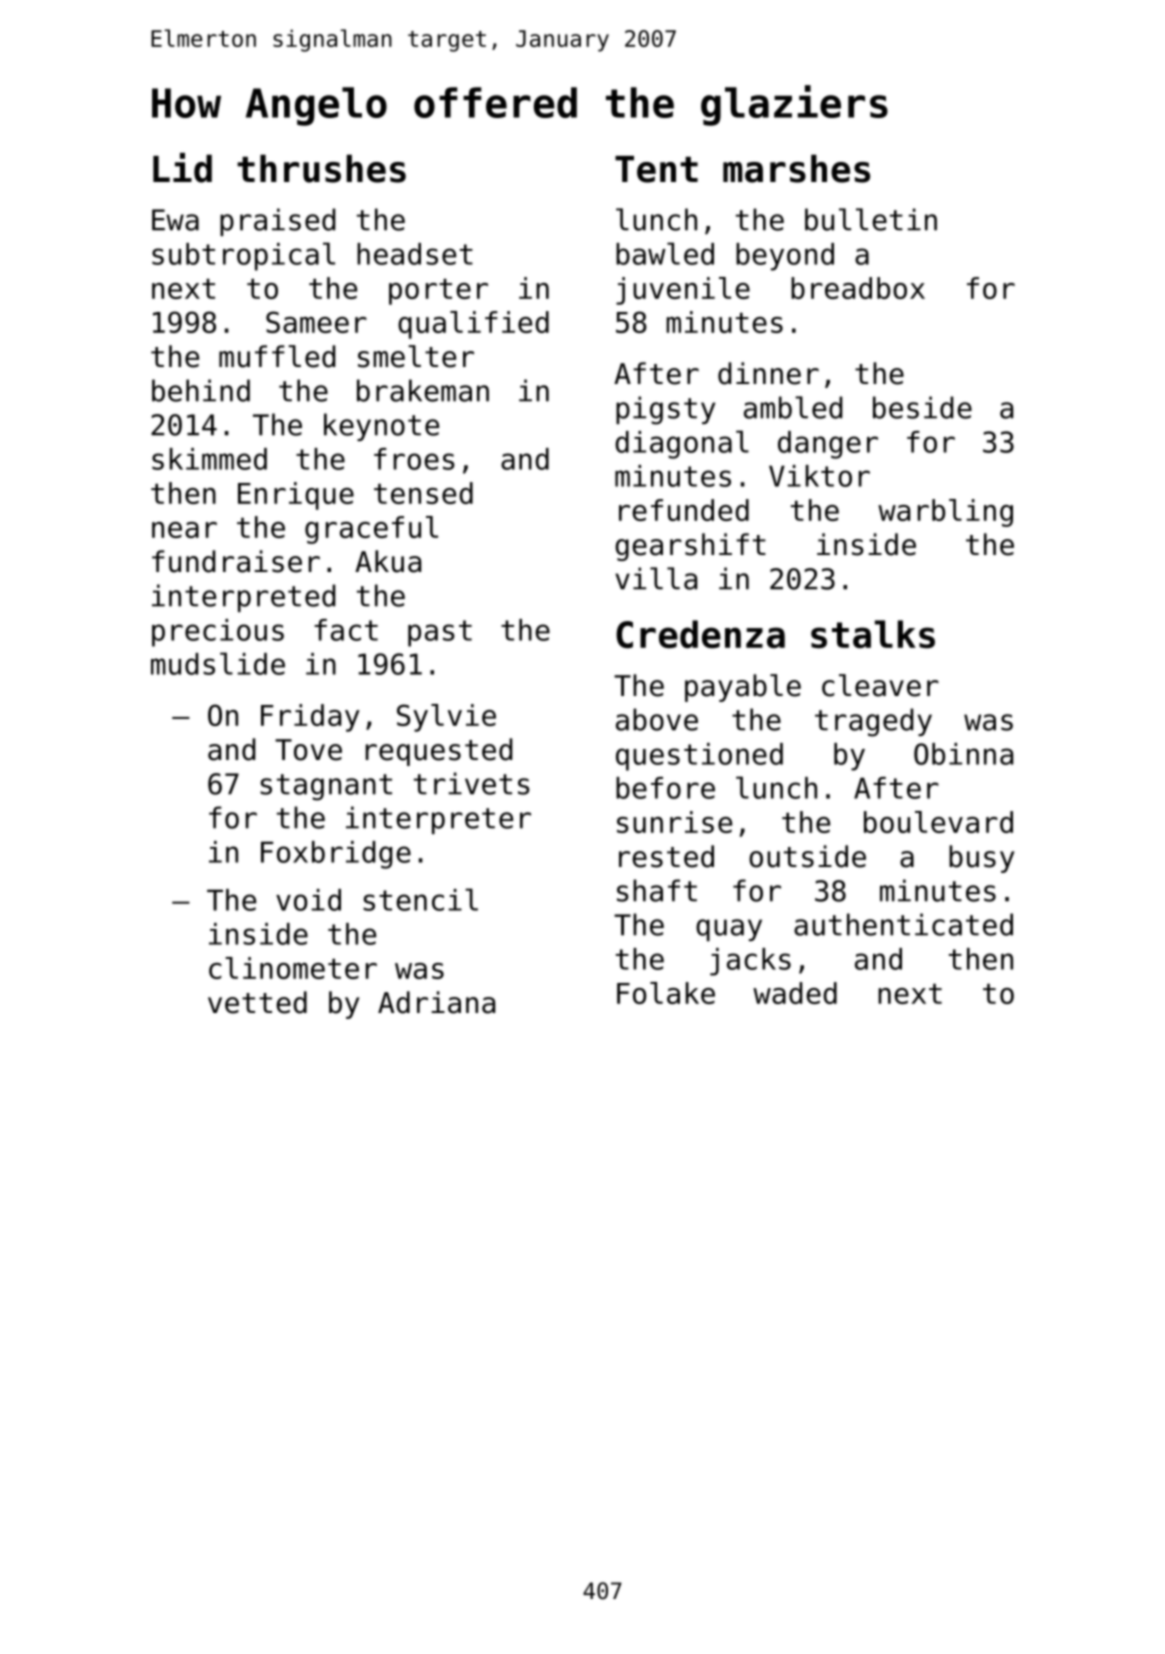 This screenshot has width=1165, height=1654. What do you see at coordinates (346, 630) in the screenshot?
I see `fact` at bounding box center [346, 630].
